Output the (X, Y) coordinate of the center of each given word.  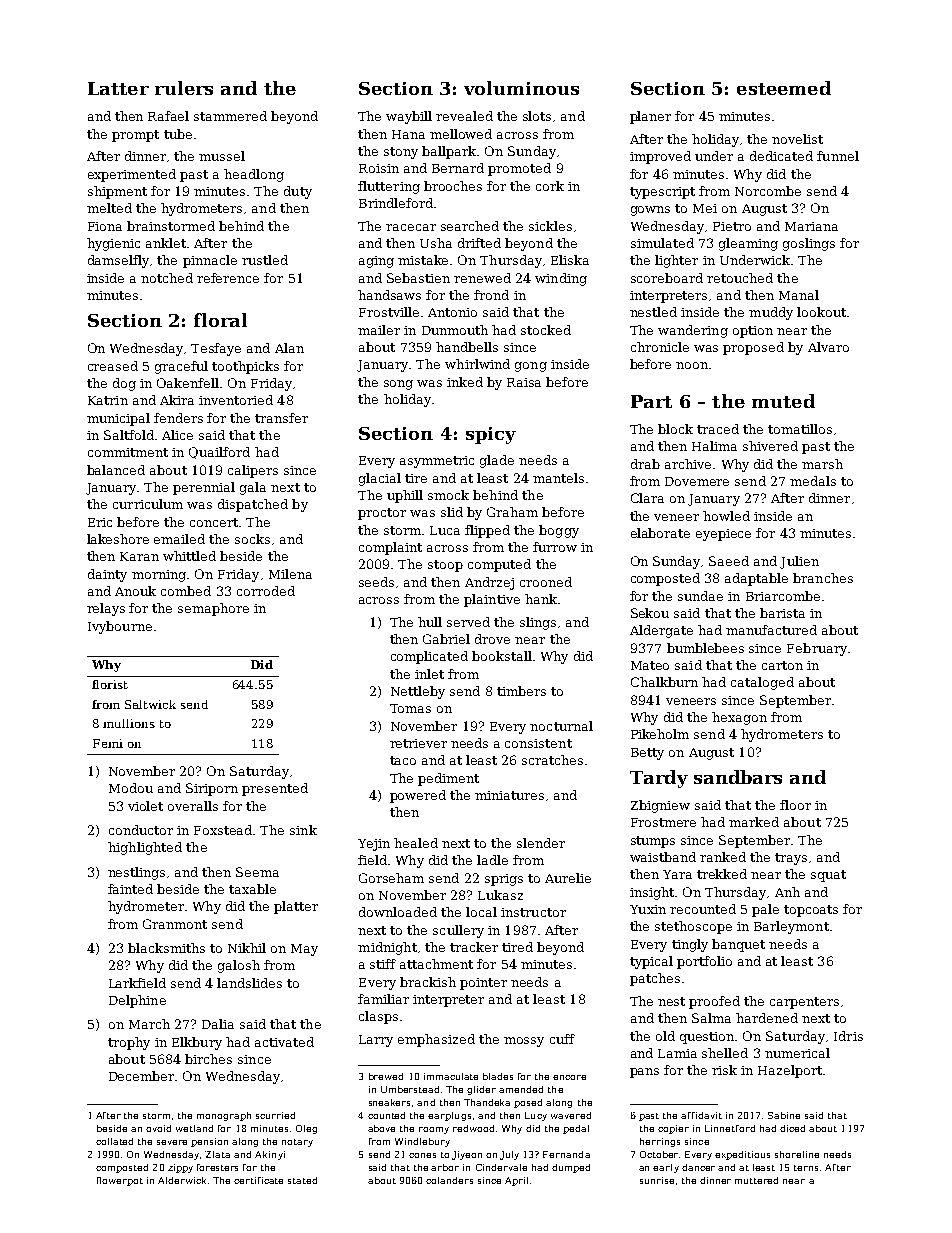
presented (275, 789)
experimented (132, 175)
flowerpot (120, 1181)
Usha (436, 243)
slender (541, 843)
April (516, 1181)
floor (795, 805)
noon (692, 365)
